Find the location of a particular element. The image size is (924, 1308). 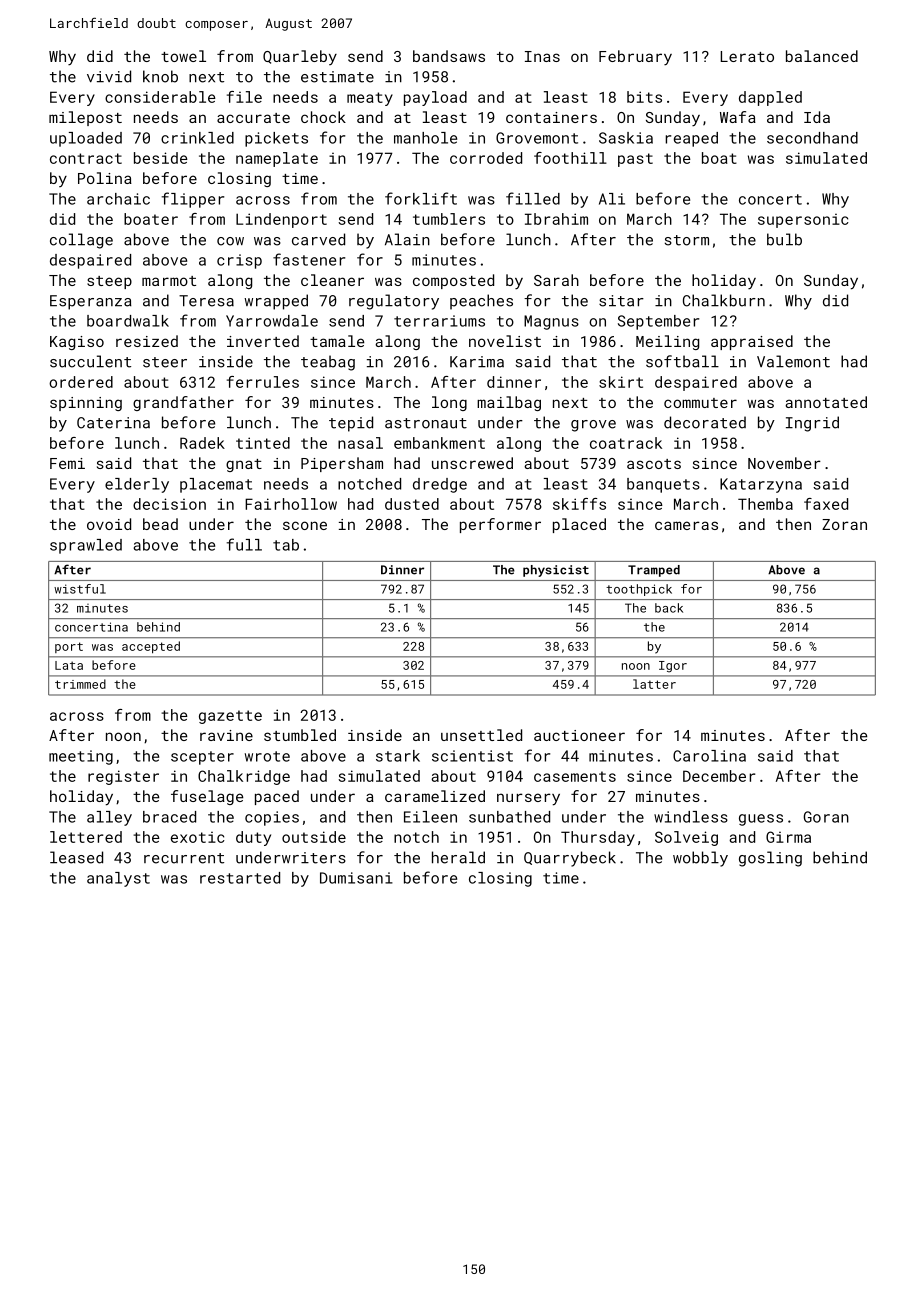

meeting is located at coordinates (81, 757).
